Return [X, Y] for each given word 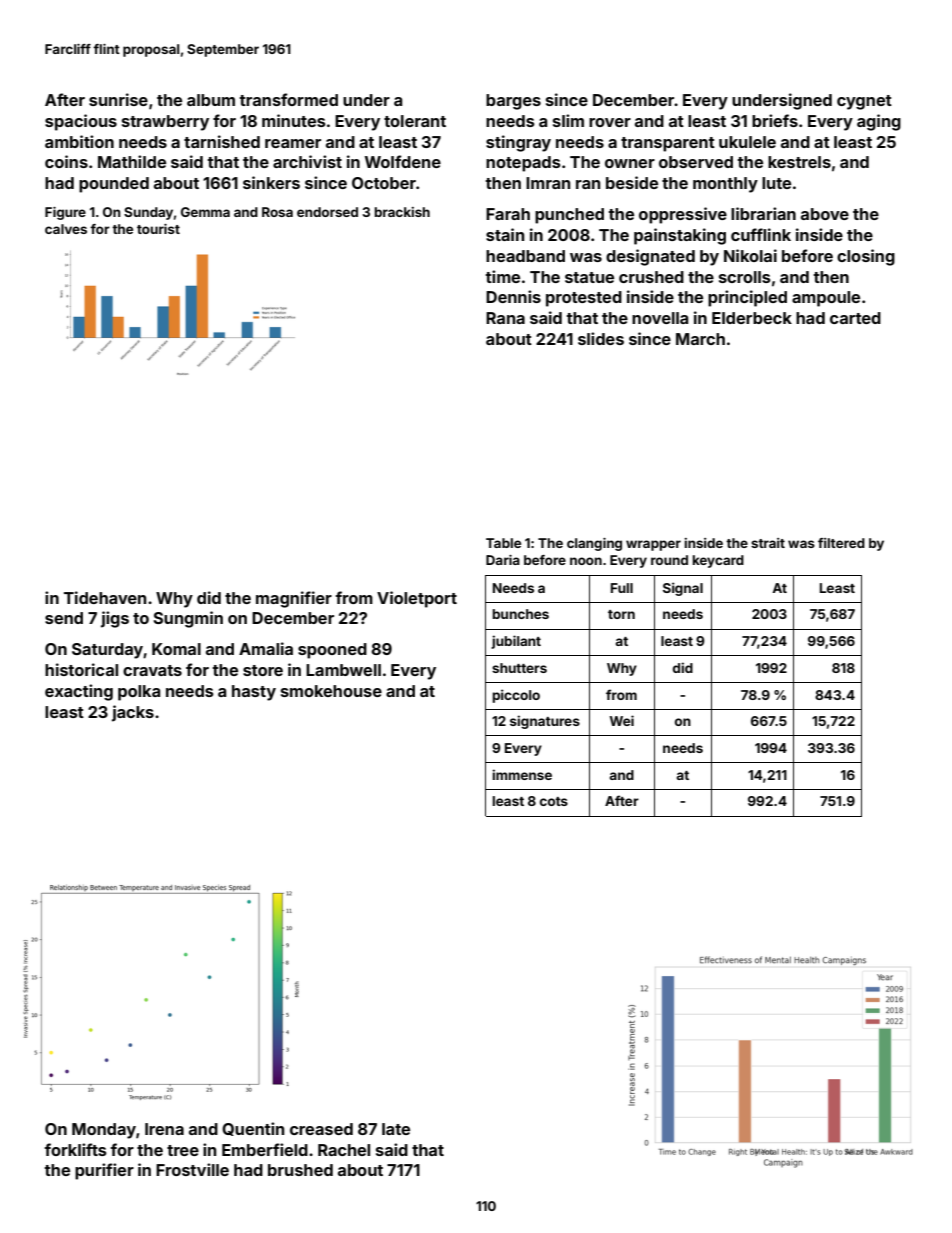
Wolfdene [403, 161]
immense [522, 774]
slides [601, 338]
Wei [621, 720]
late [396, 1129]
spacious [81, 122]
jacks [133, 713]
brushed [300, 1170]
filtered [841, 543]
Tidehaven [105, 597]
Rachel [344, 1150]
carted [855, 318]
